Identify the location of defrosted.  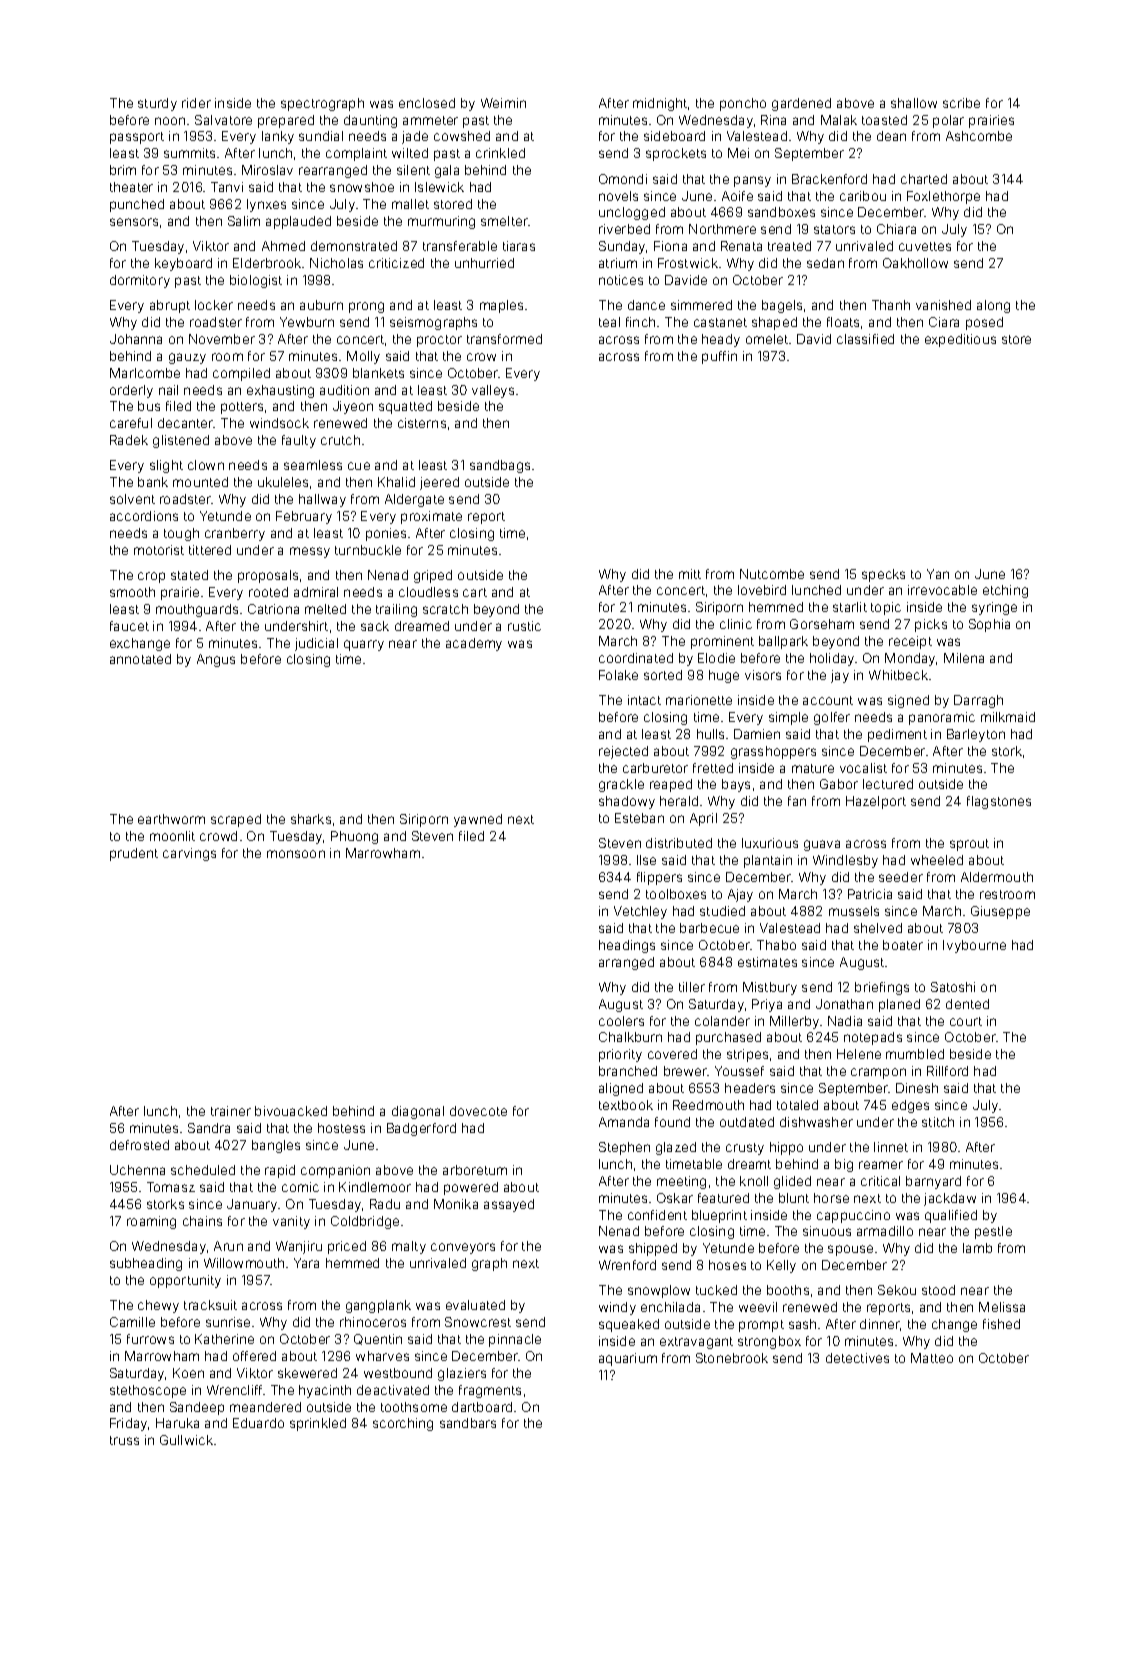
(139, 1145).
